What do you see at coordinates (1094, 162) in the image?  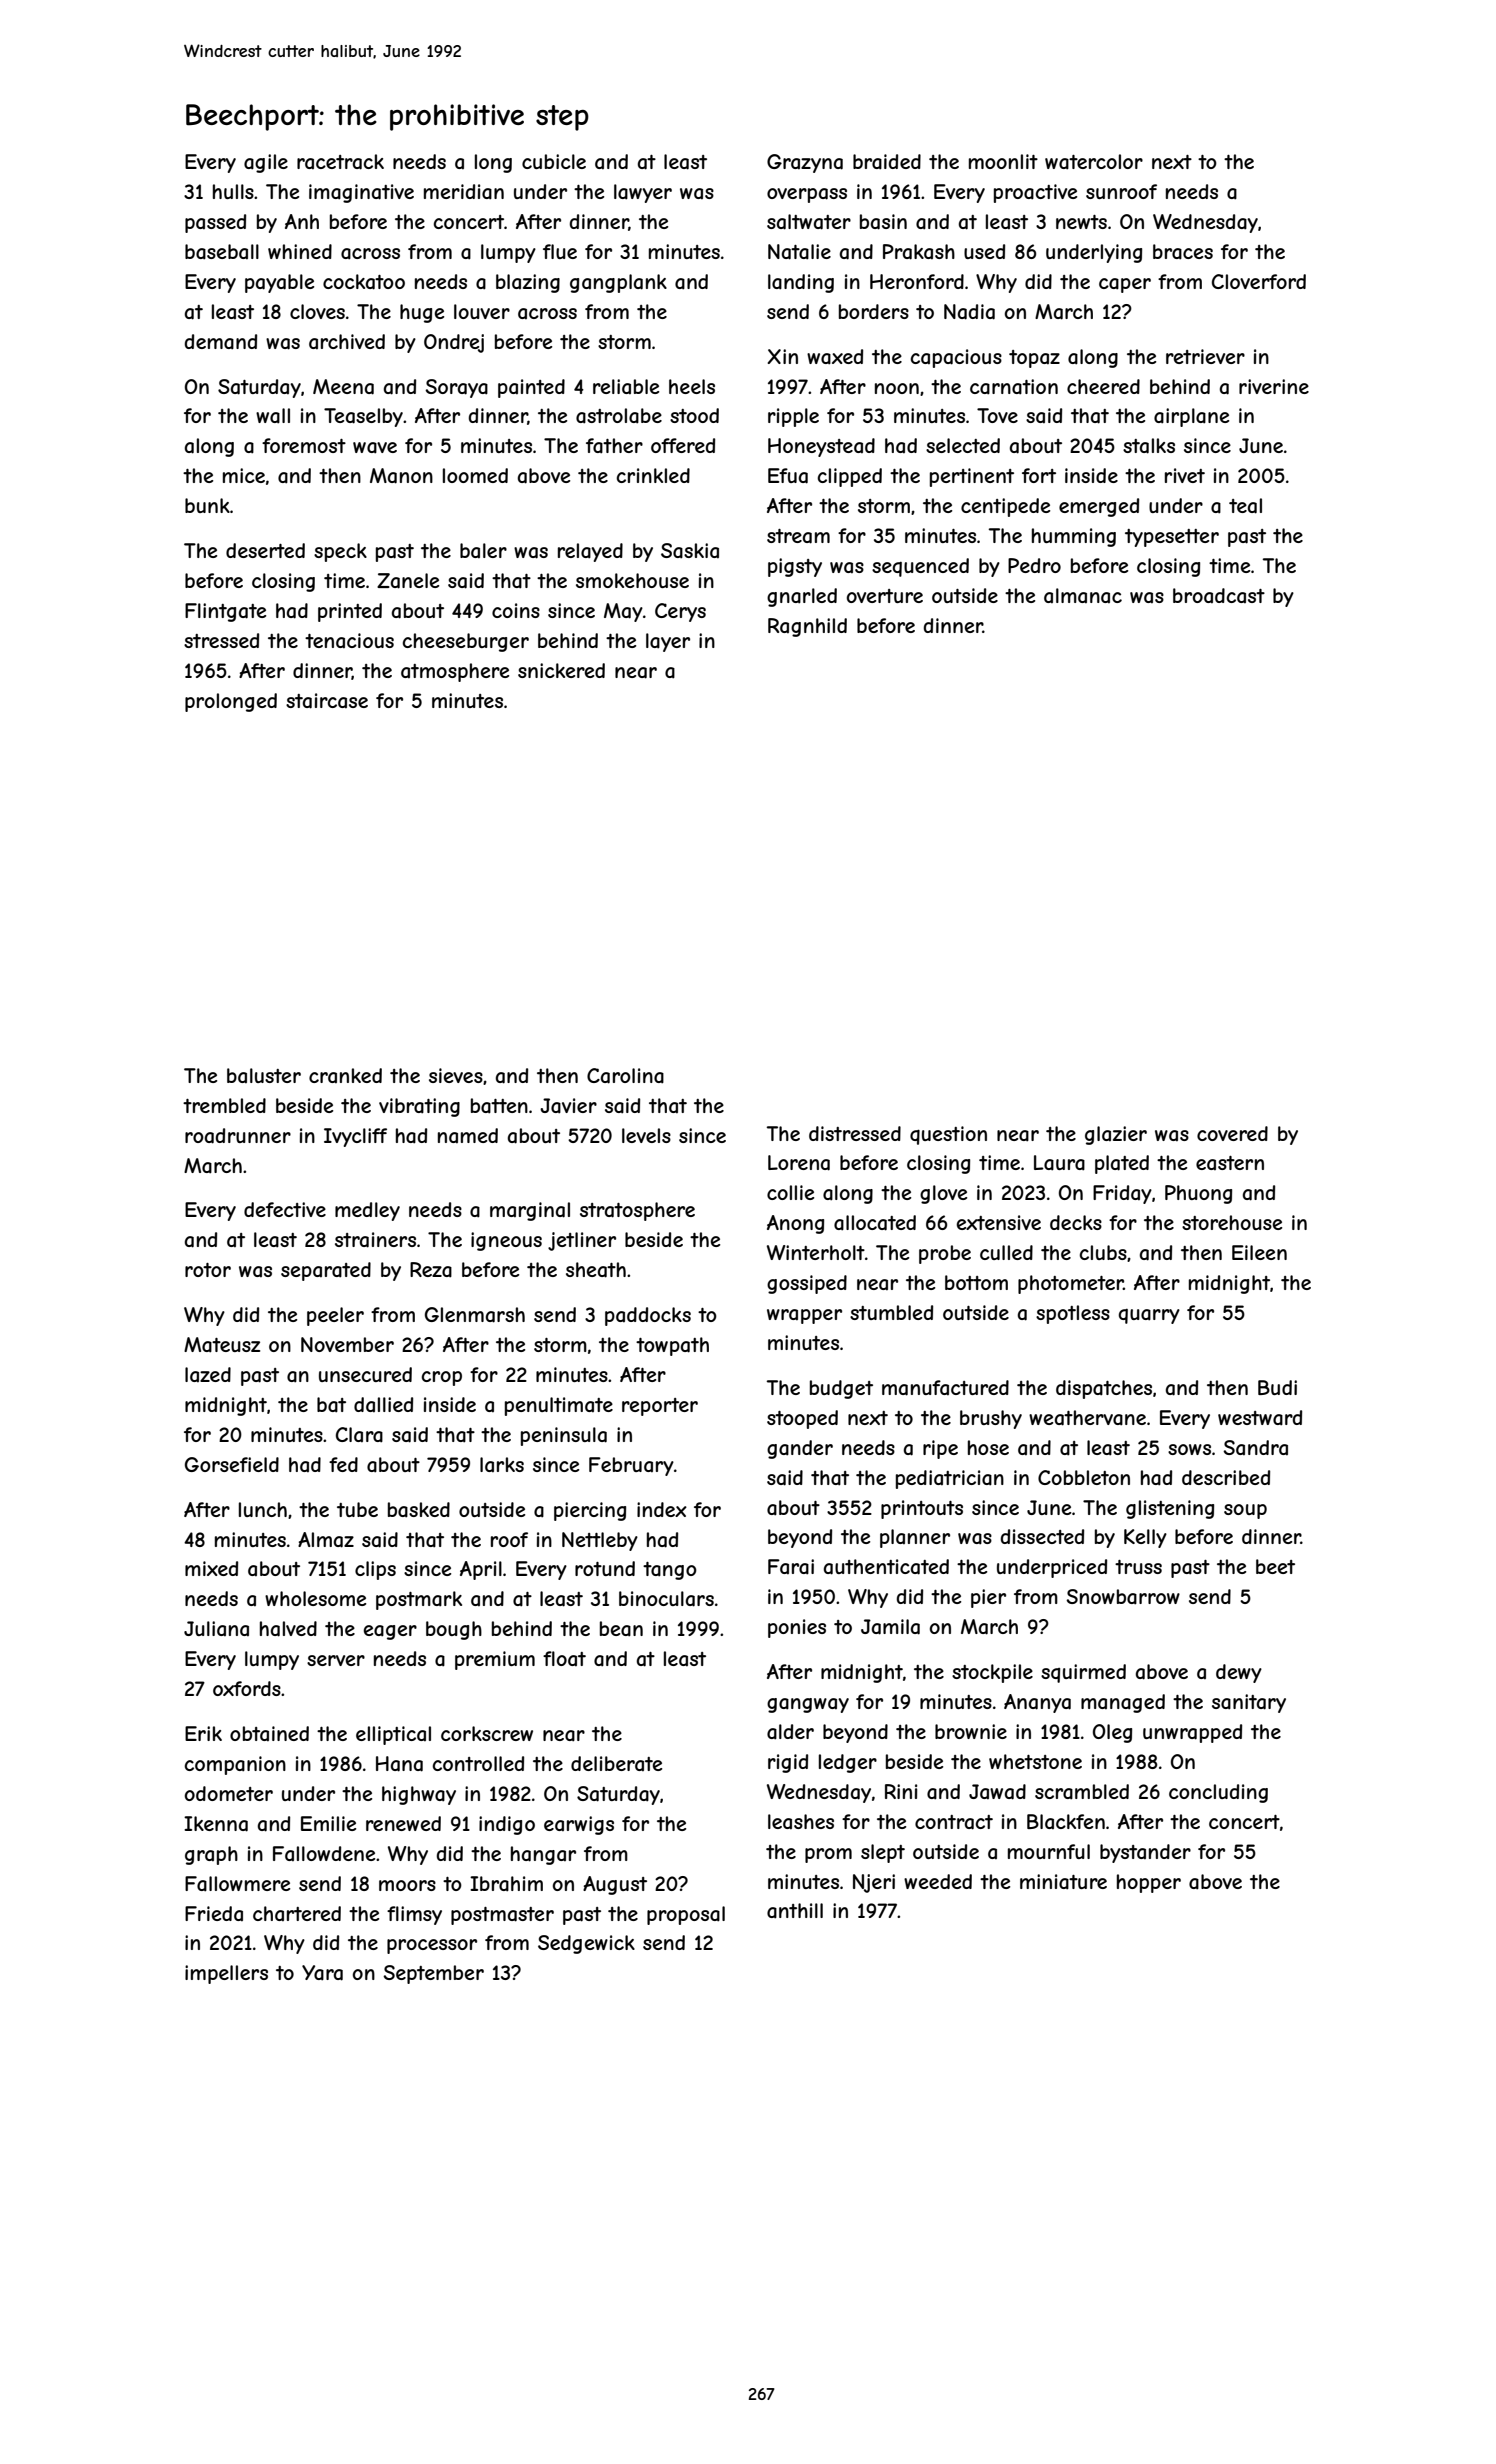 I see `watercolor` at bounding box center [1094, 162].
